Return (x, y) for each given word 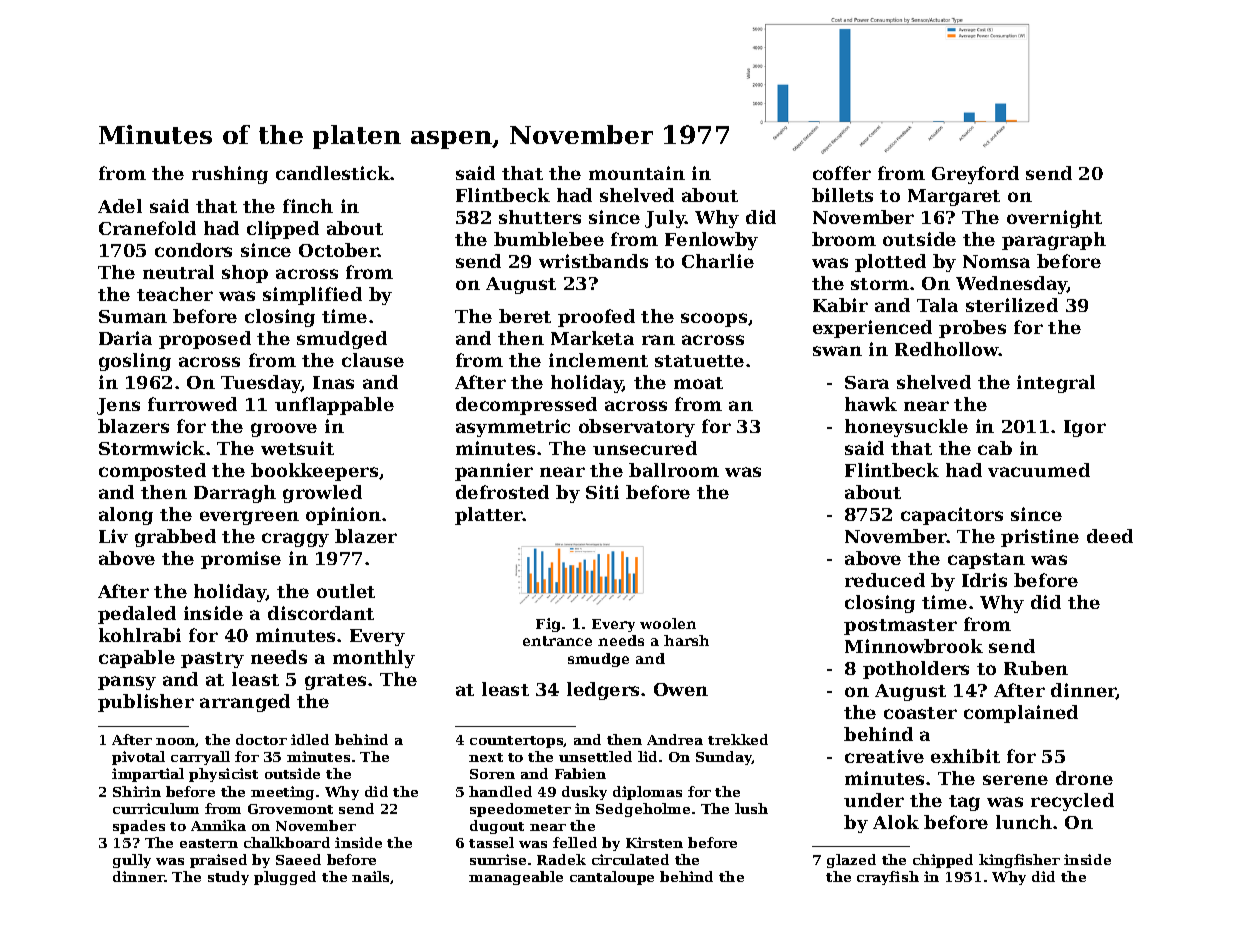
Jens (118, 406)
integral (1056, 384)
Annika (218, 825)
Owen (681, 689)
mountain (637, 173)
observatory (637, 428)
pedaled (137, 615)
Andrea (675, 739)
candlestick (333, 173)
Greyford (975, 175)
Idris (984, 580)
